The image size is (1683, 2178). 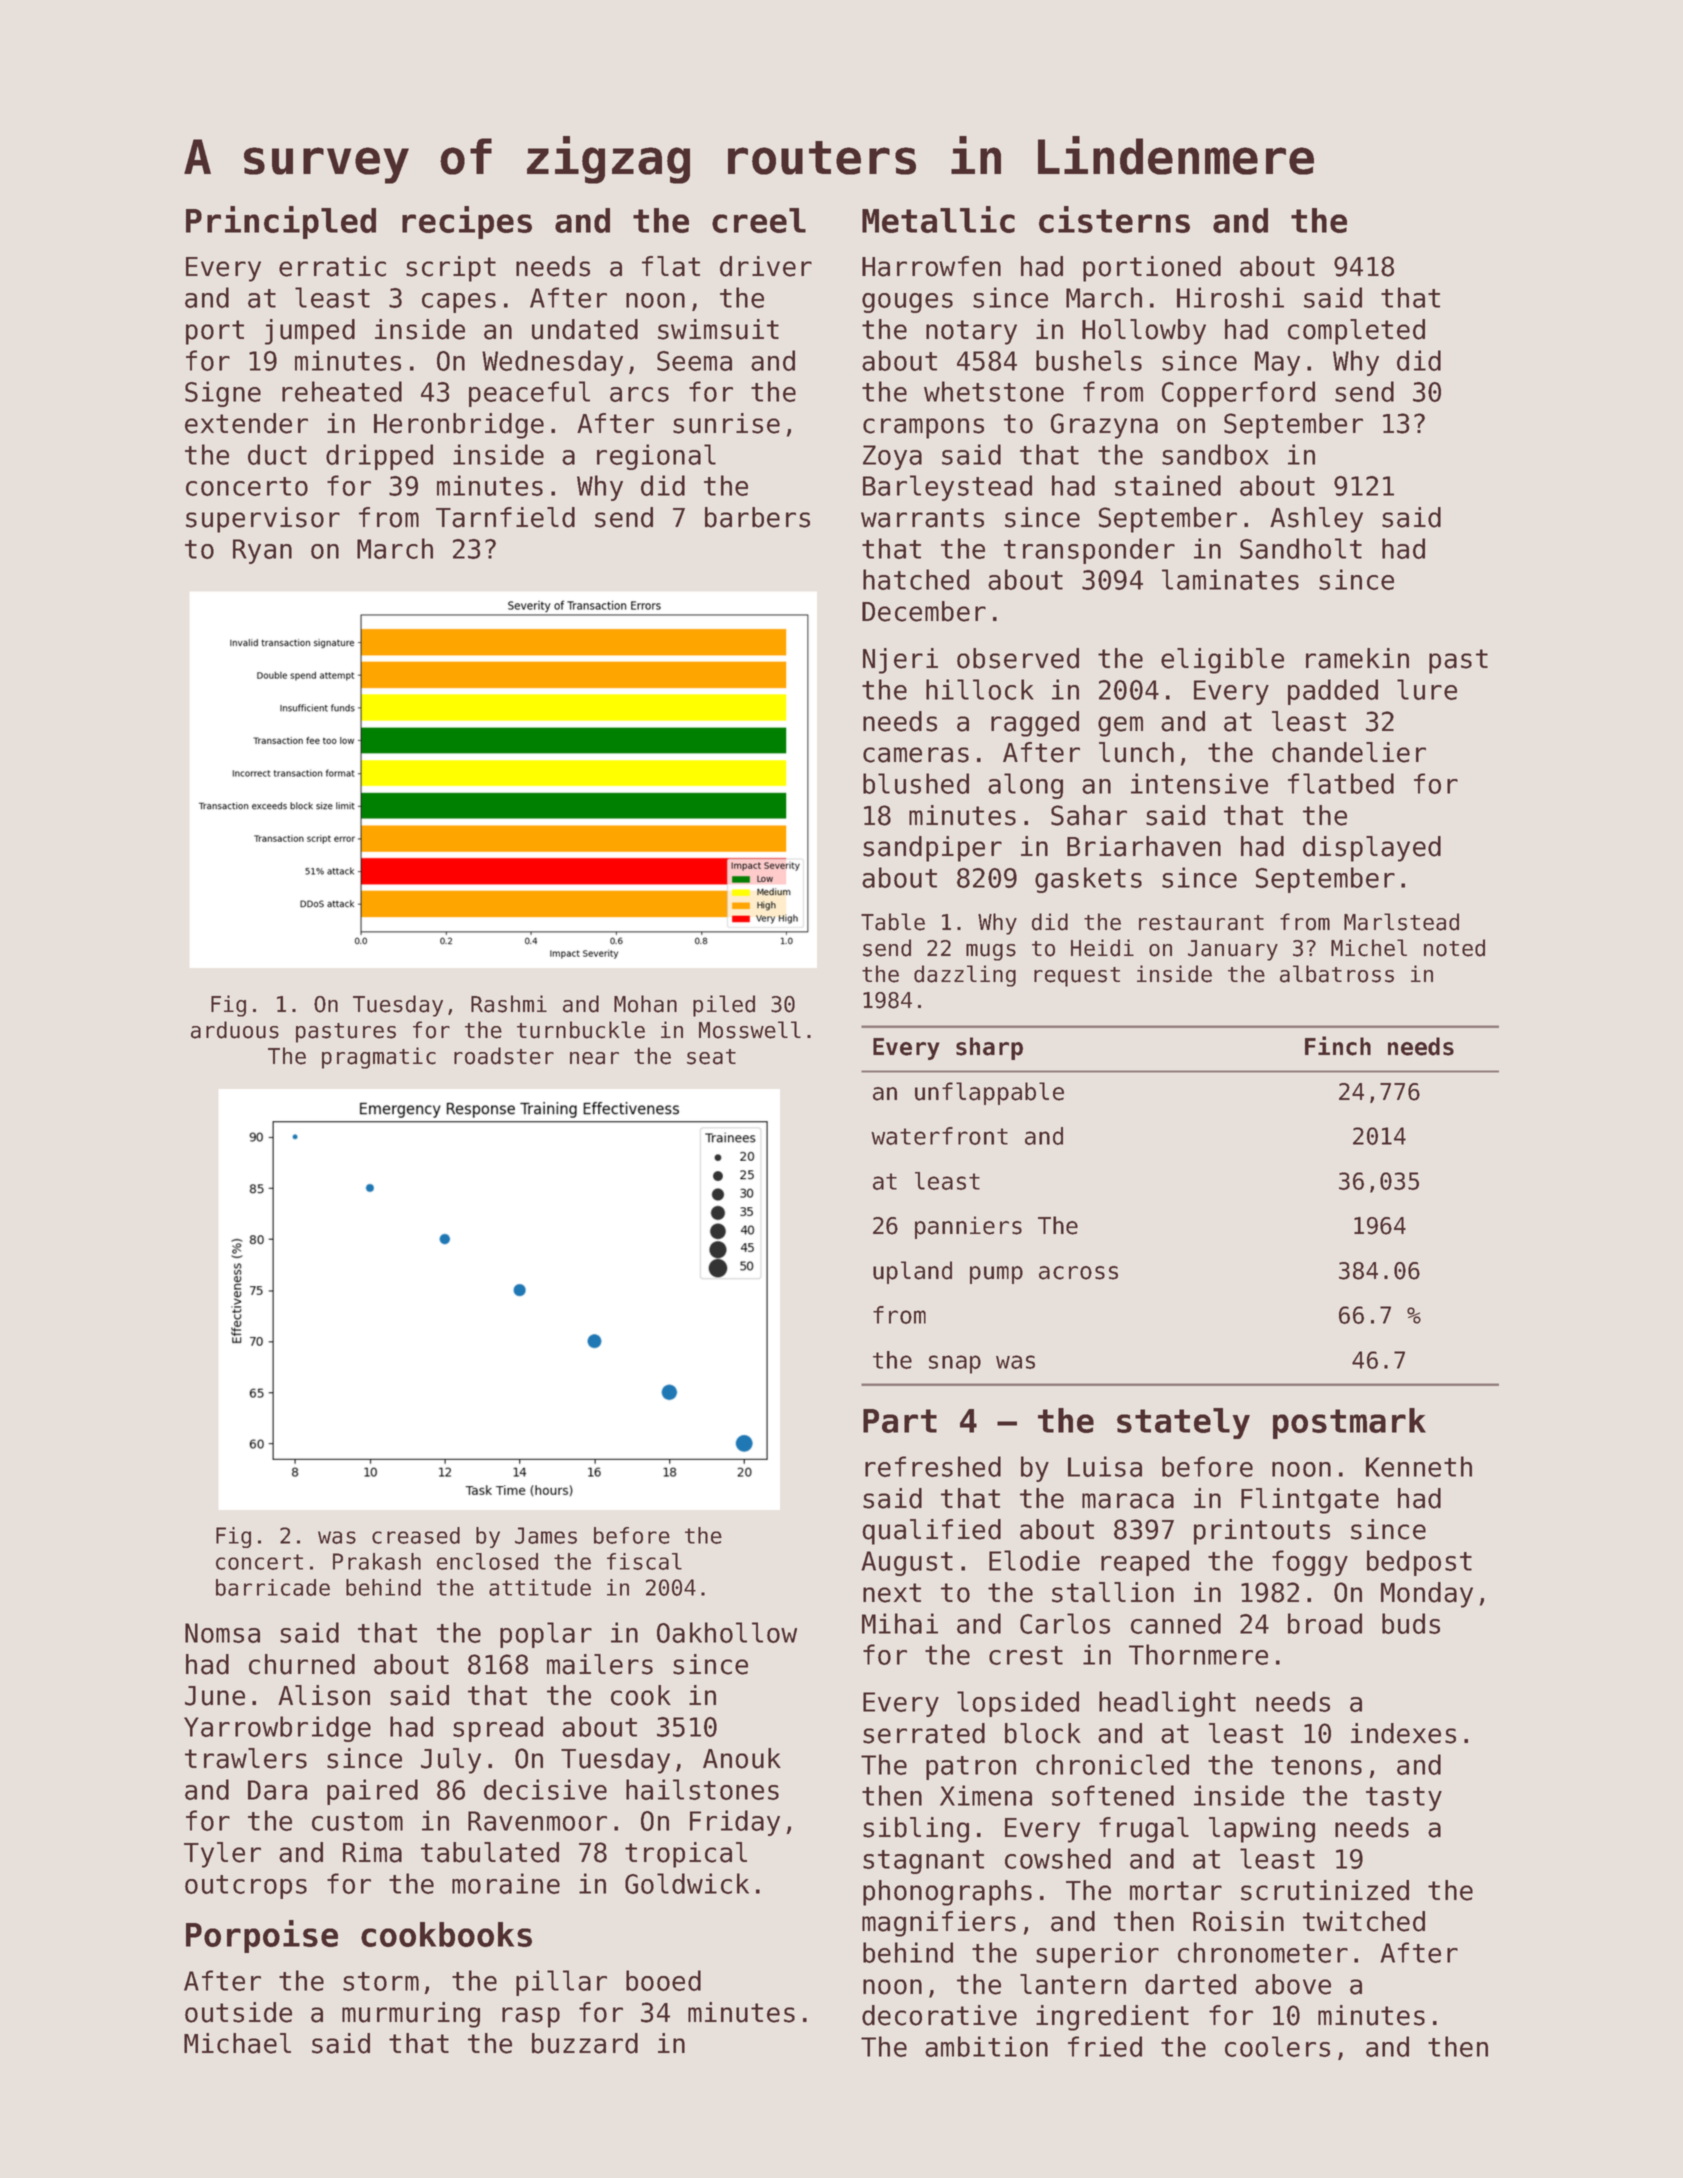 What do you see at coordinates (900, 1421) in the document?
I see `Part` at bounding box center [900, 1421].
